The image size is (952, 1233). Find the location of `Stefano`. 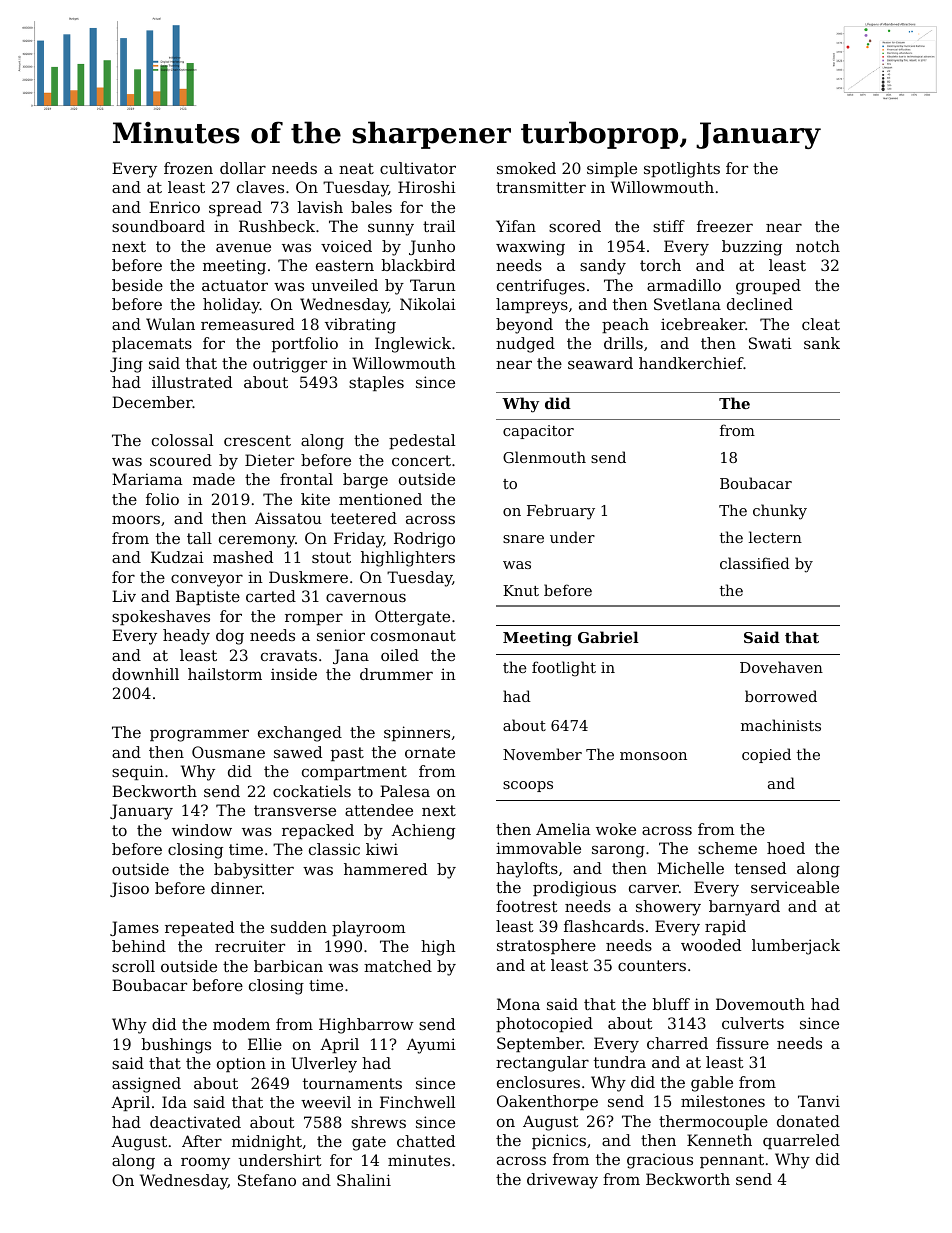

Stefano is located at coordinates (267, 1180).
